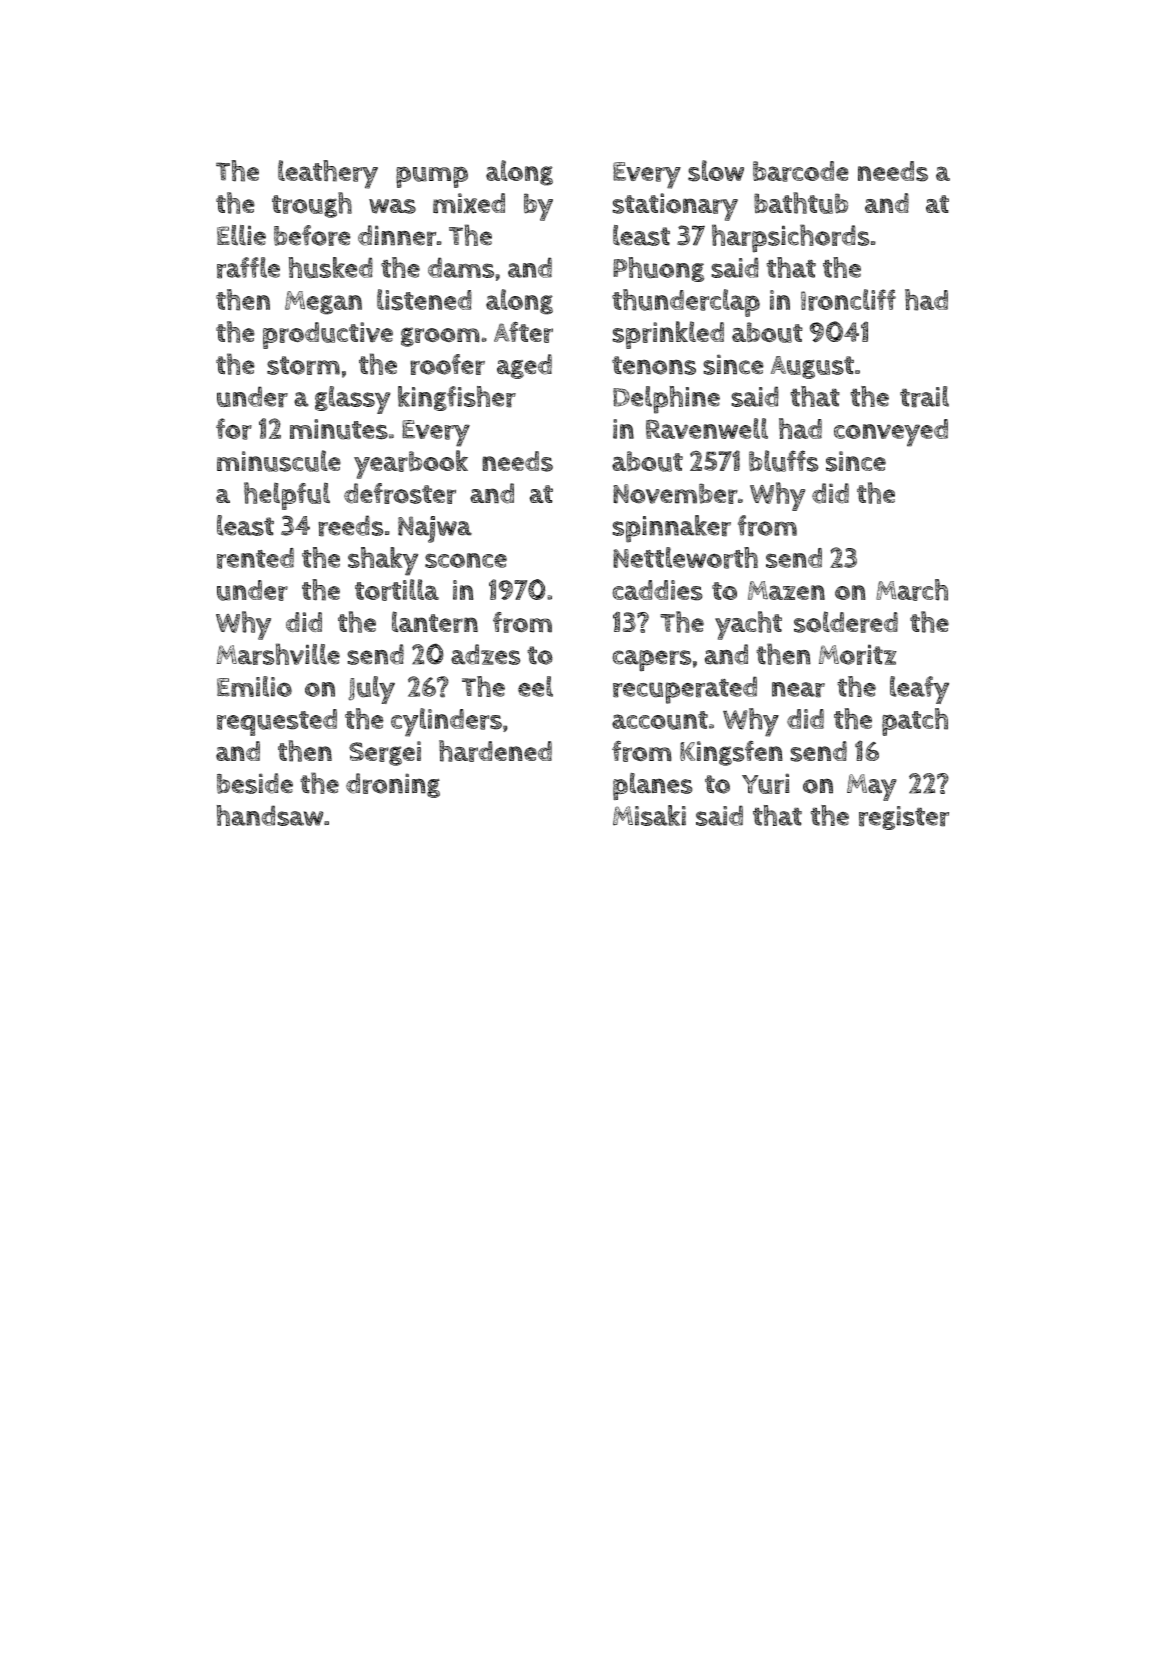  I want to click on Misaki, so click(649, 815).
